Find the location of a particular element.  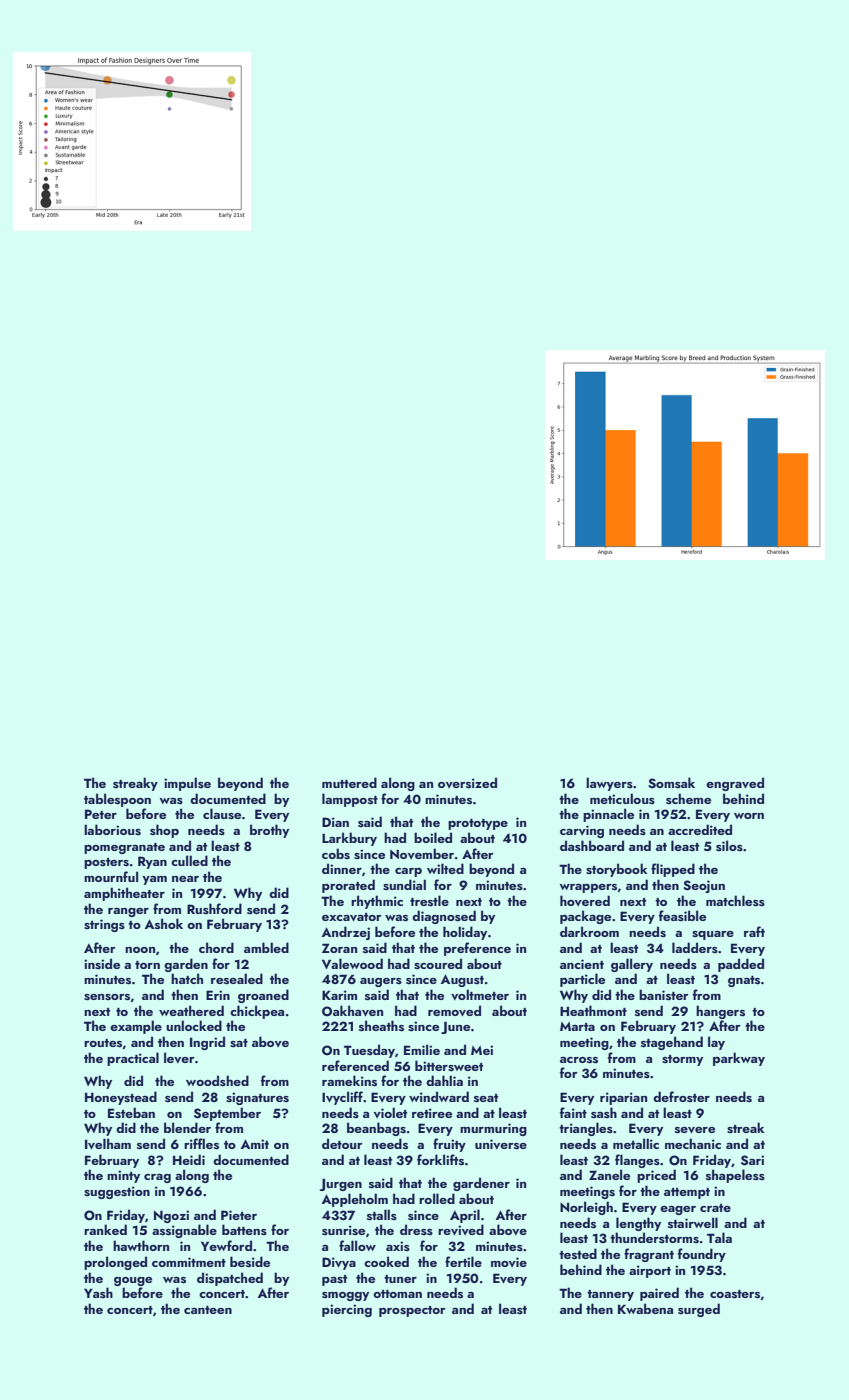

sensors is located at coordinates (107, 997).
